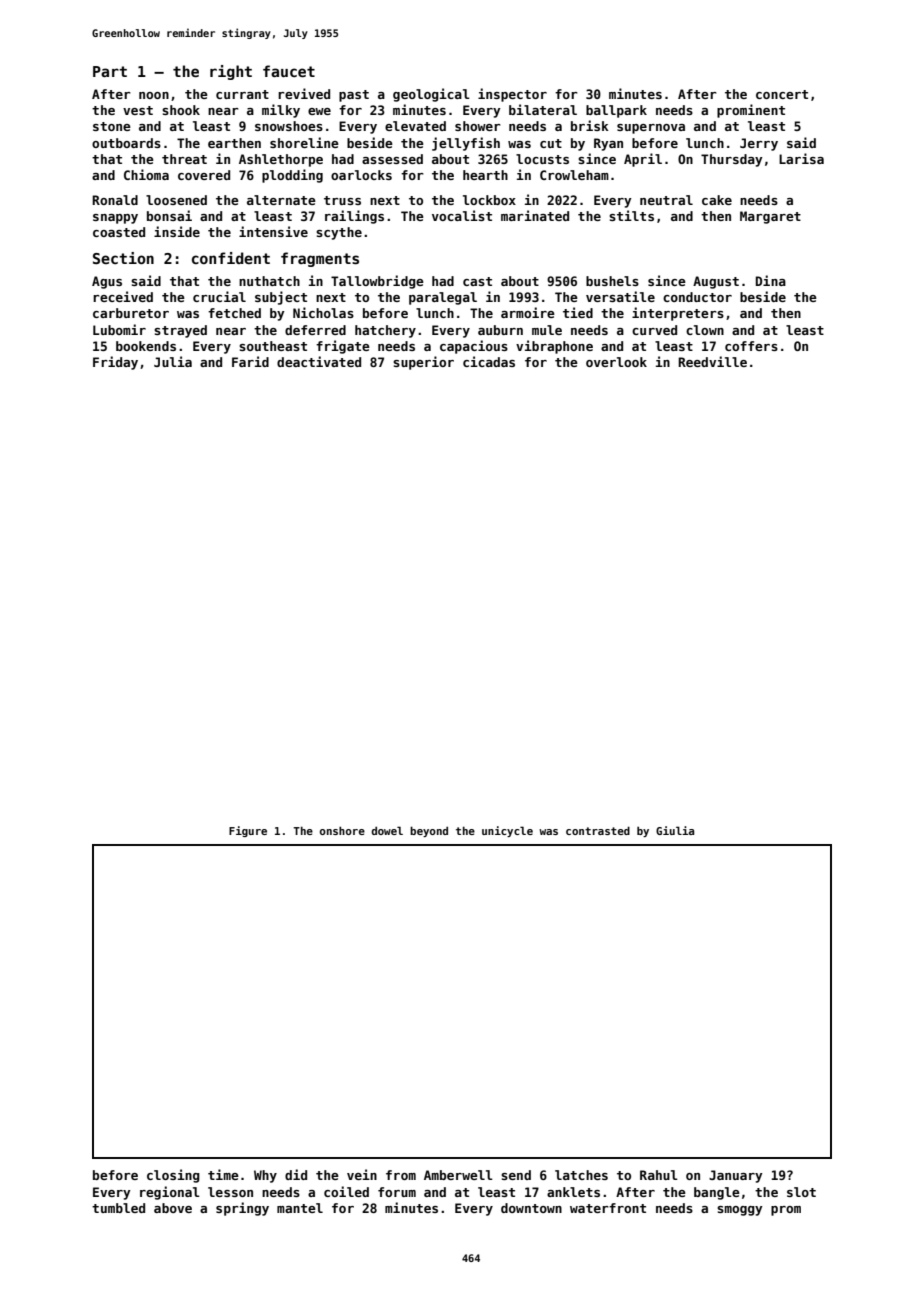 The height and width of the image is (1308, 924). What do you see at coordinates (542, 159) in the image?
I see `locusts` at bounding box center [542, 159].
